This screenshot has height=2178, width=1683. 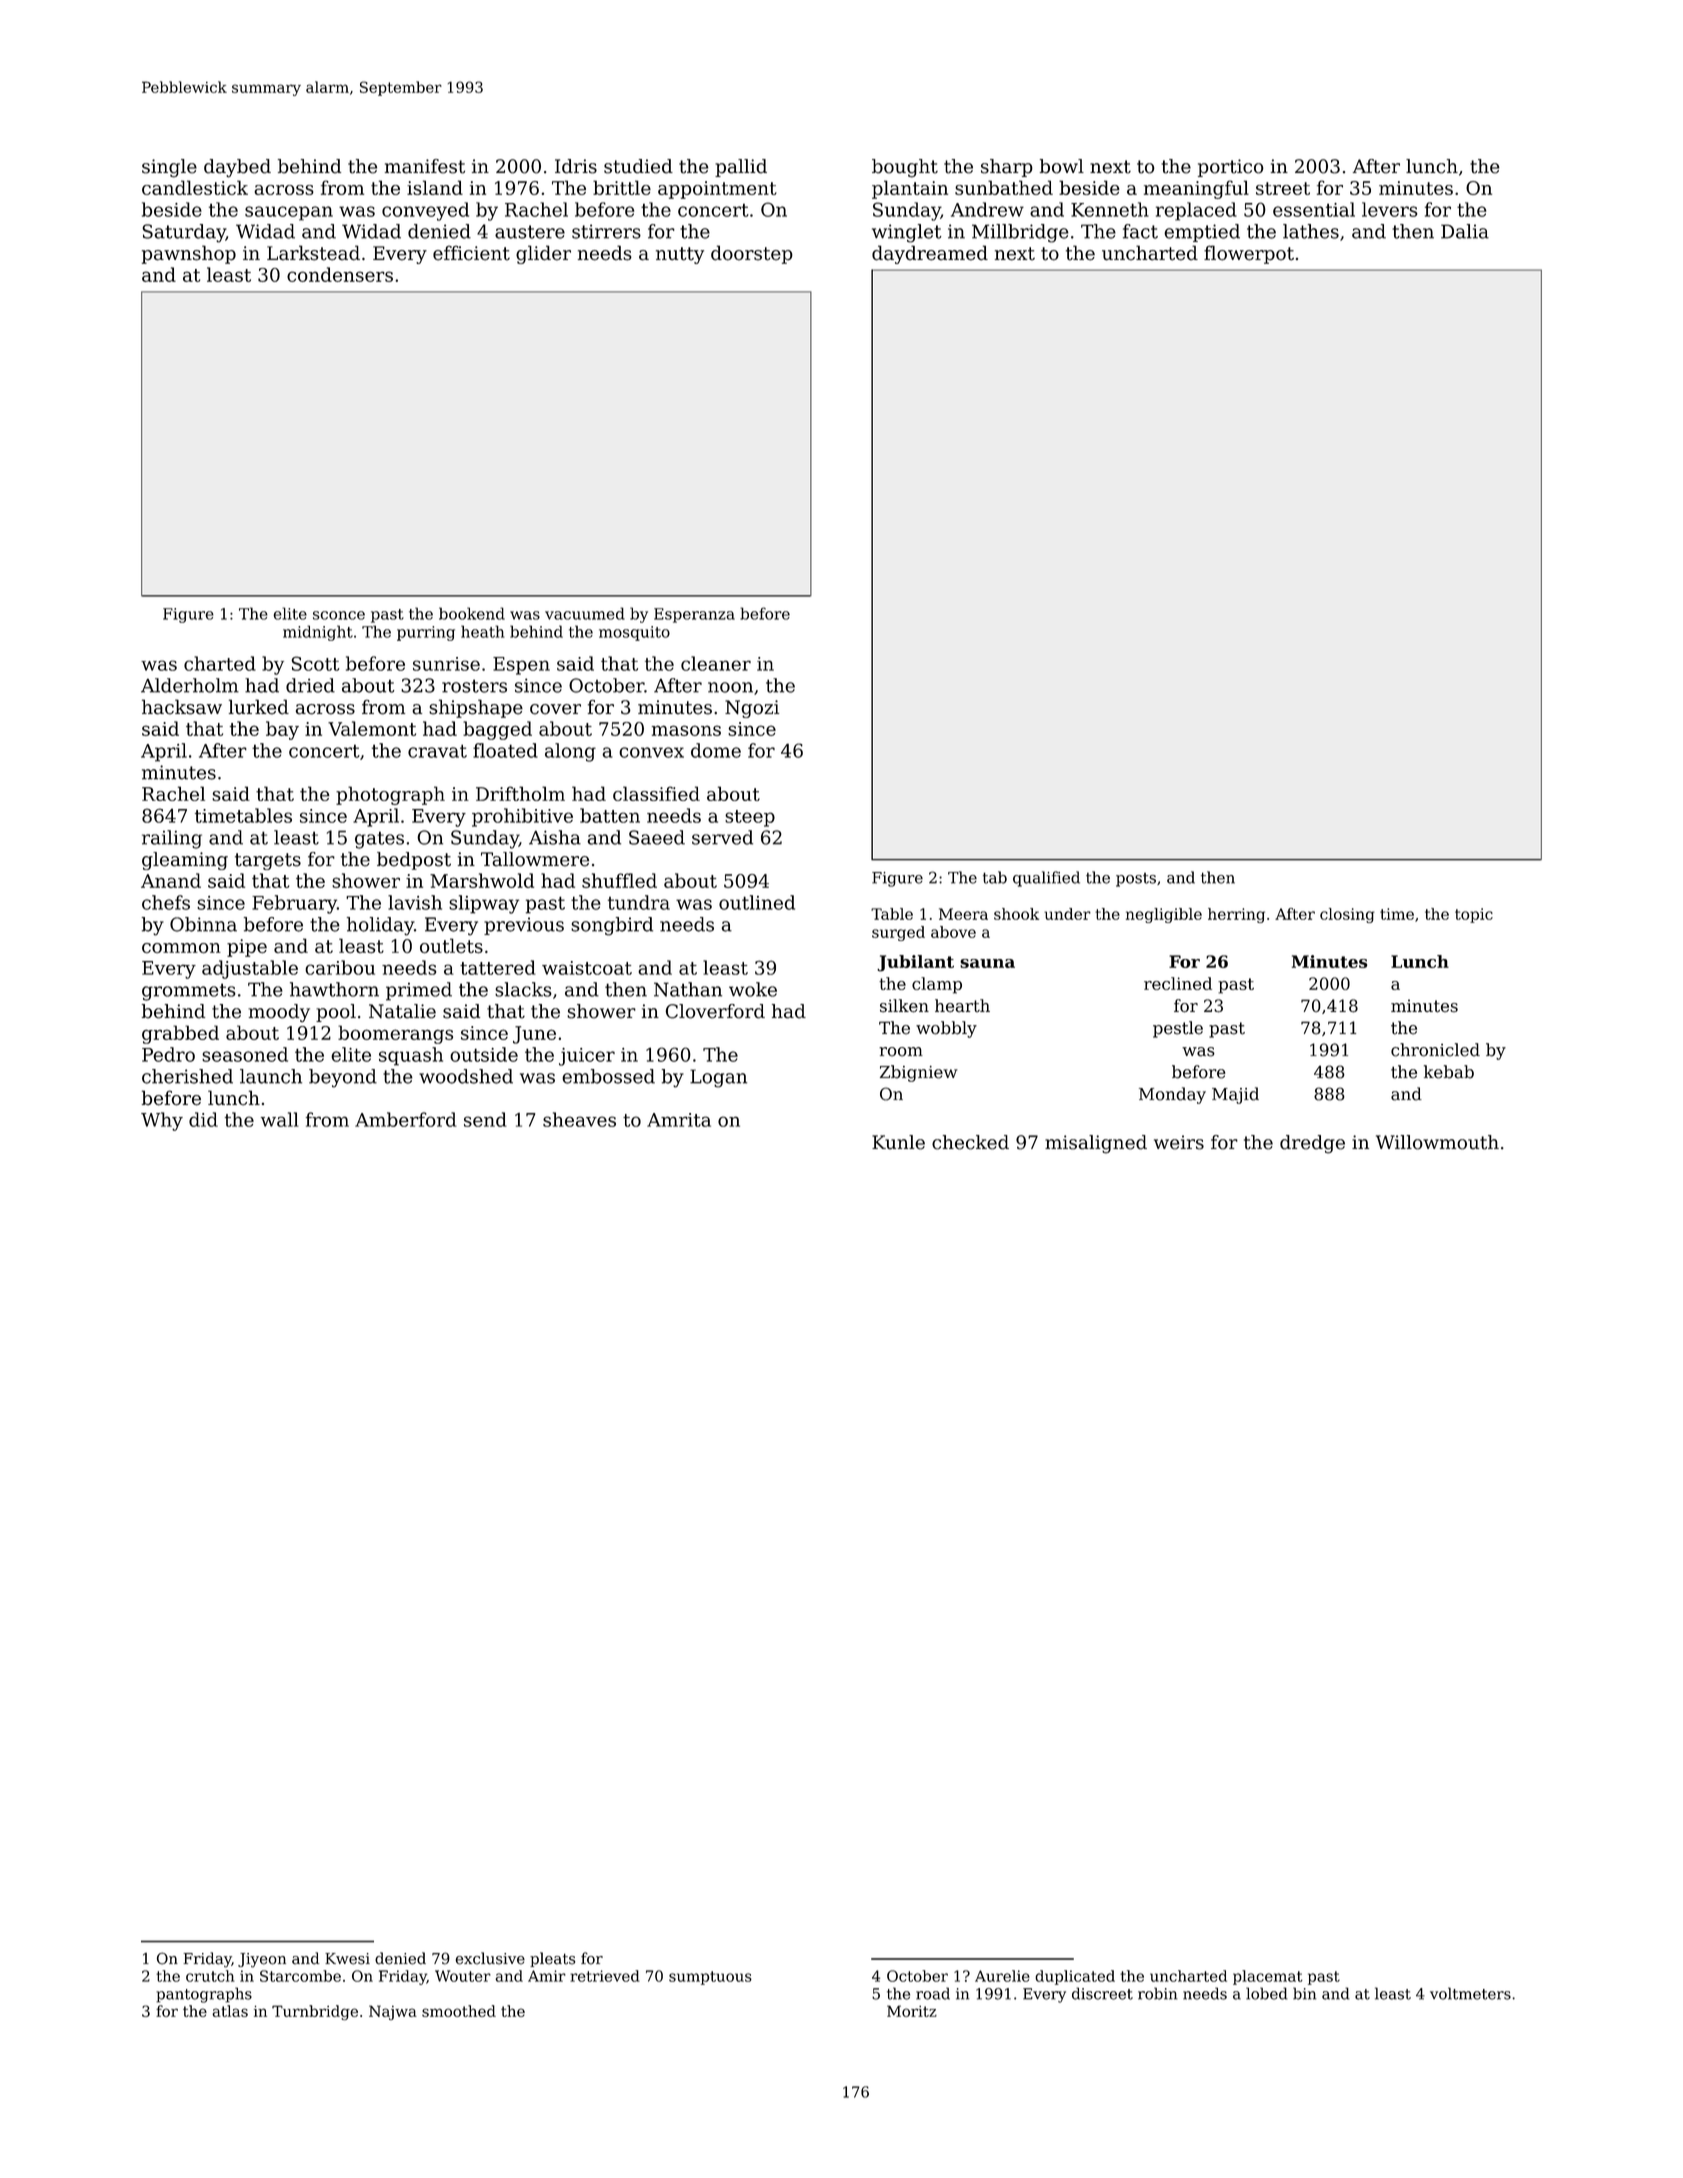 What do you see at coordinates (190, 685) in the screenshot?
I see `Alderholm` at bounding box center [190, 685].
